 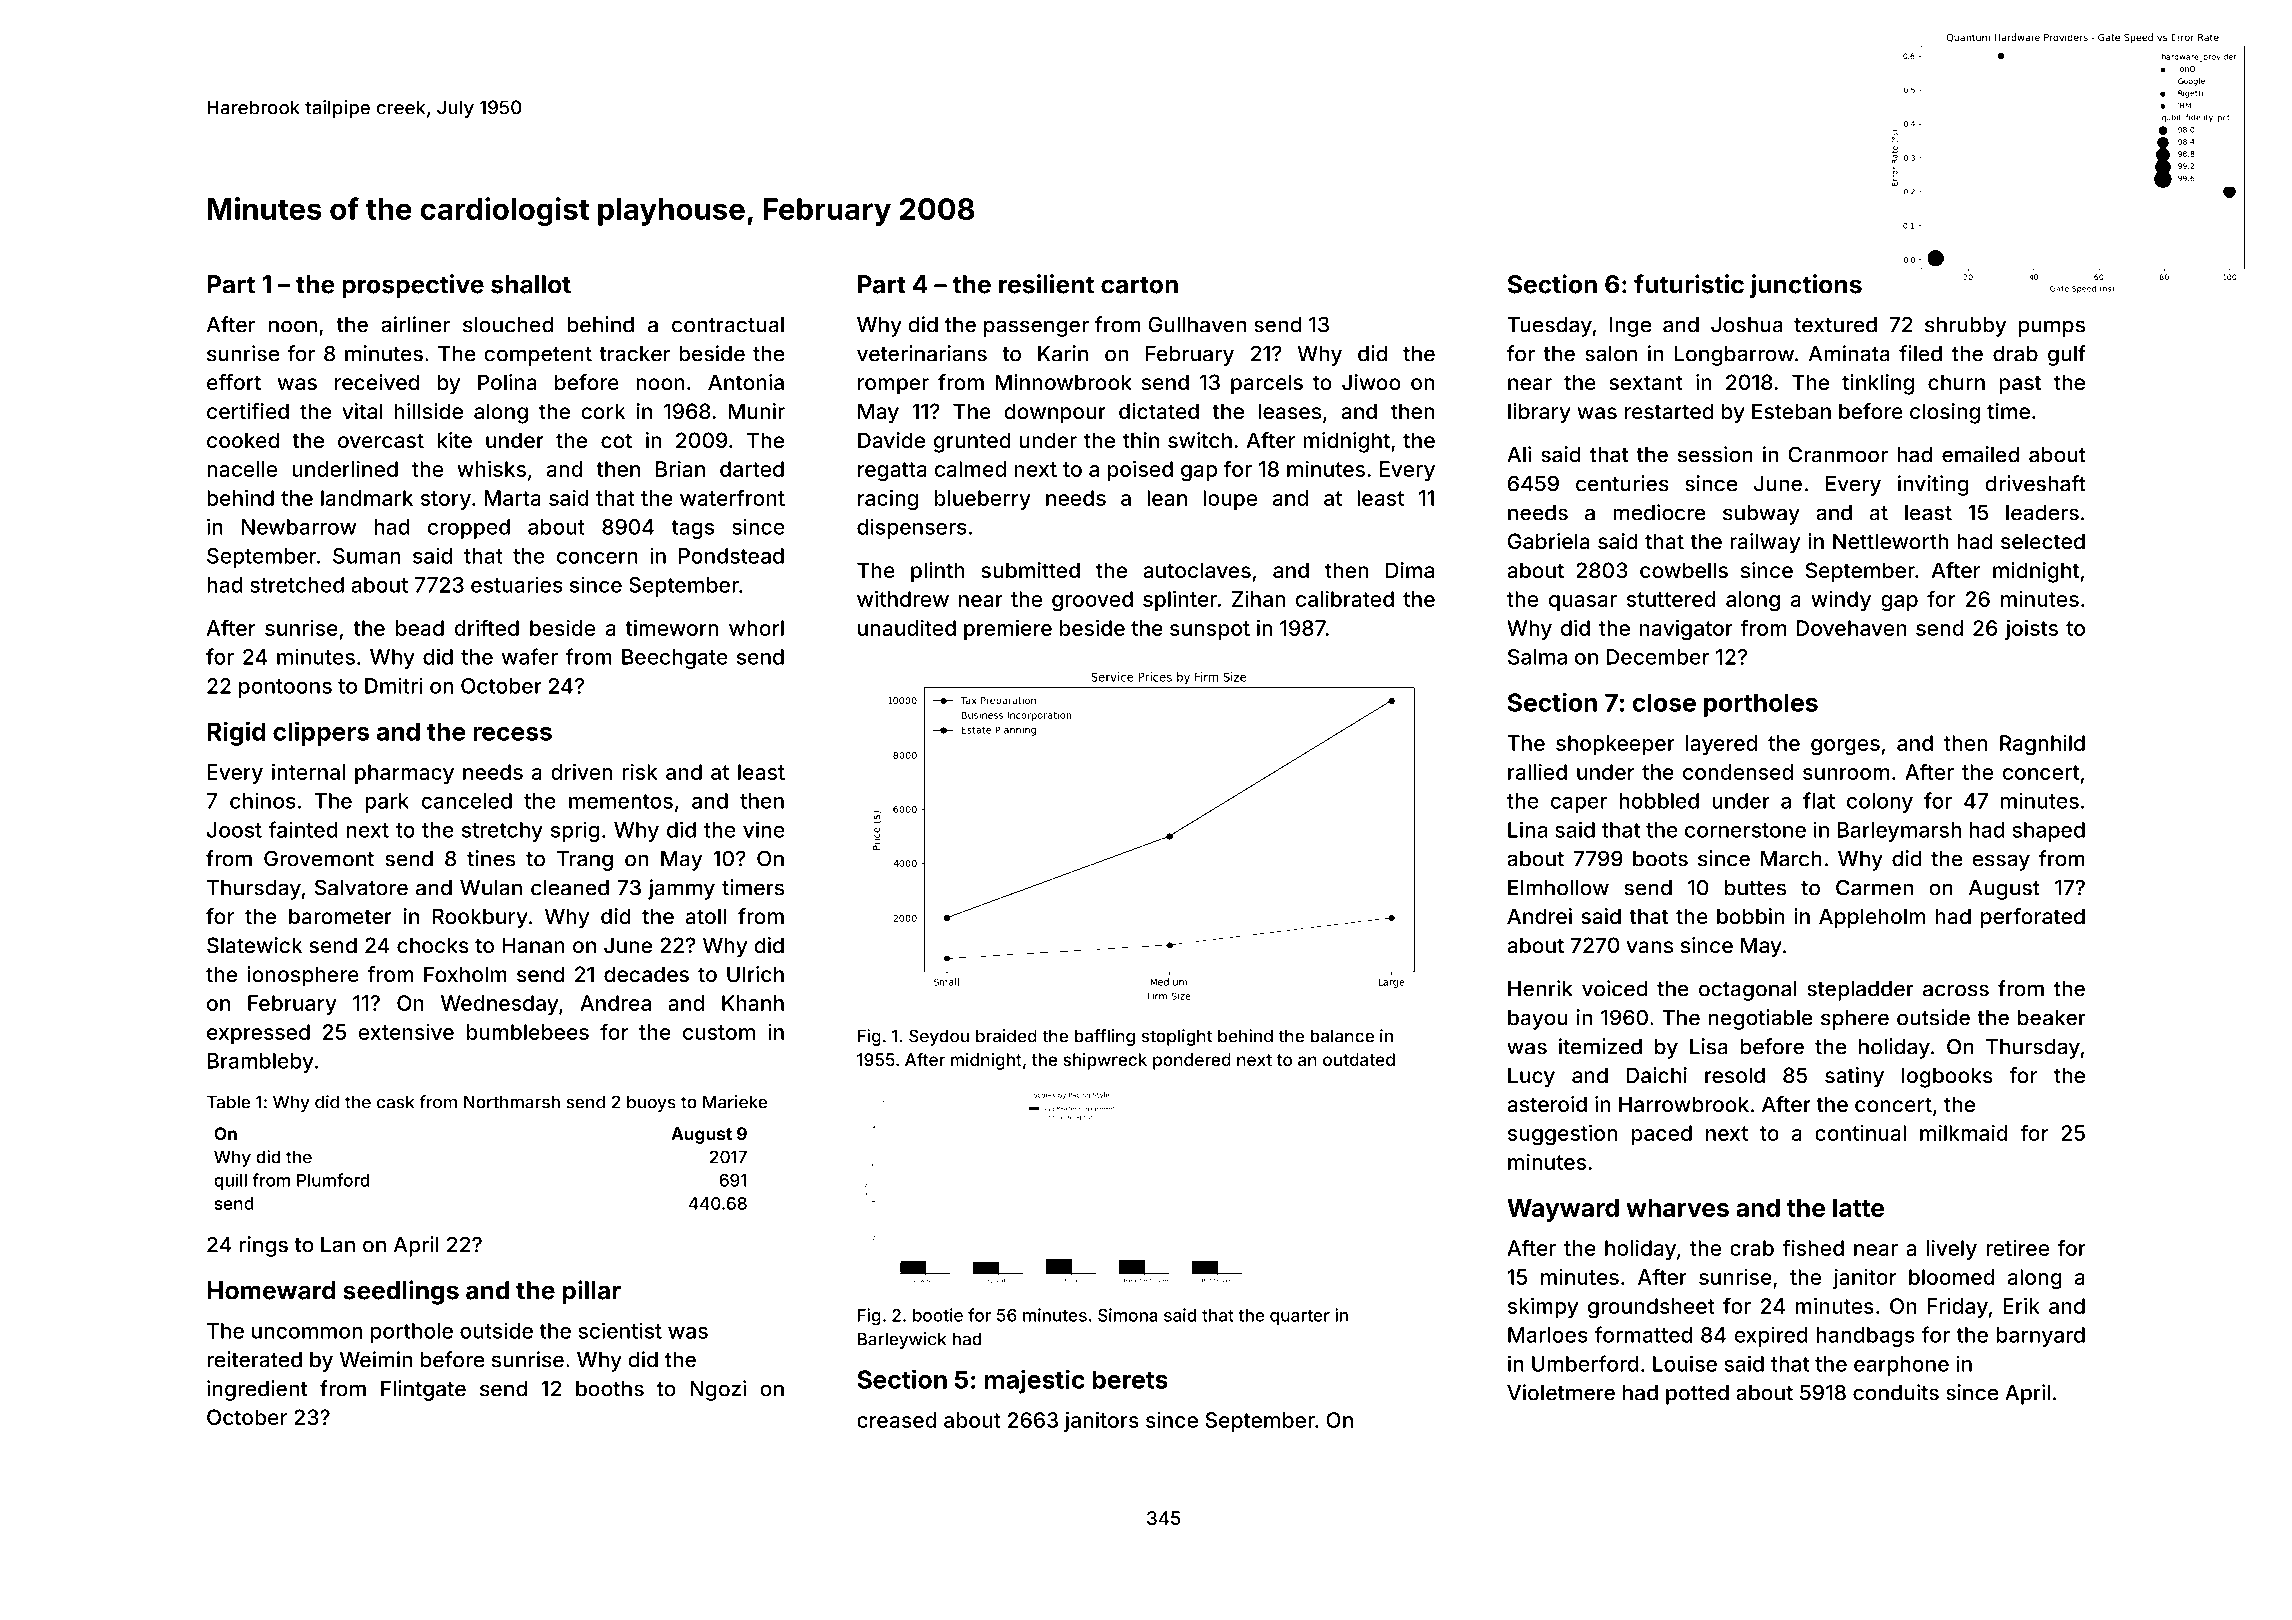 I want to click on recess, so click(x=512, y=734).
